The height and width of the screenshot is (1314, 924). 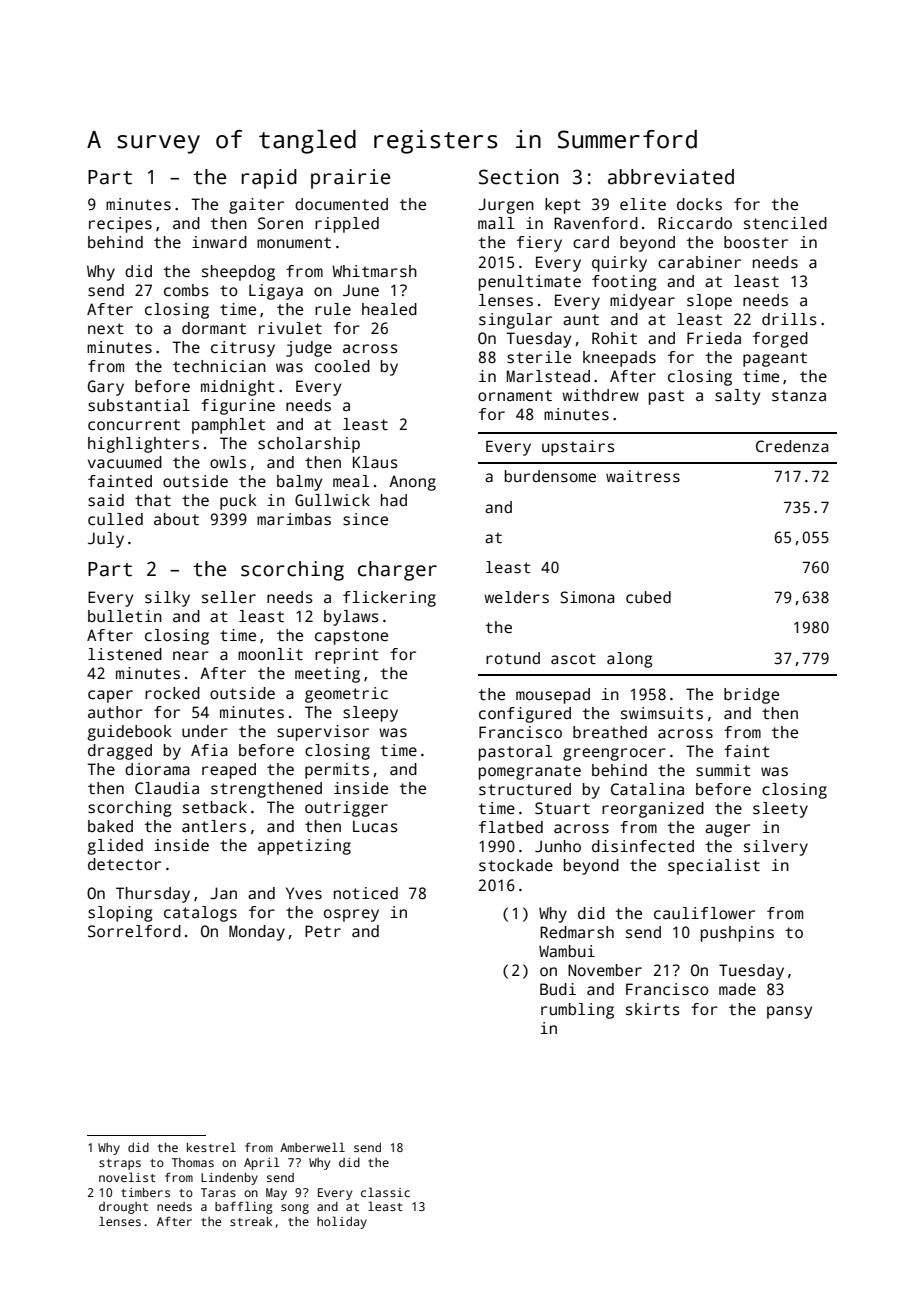 I want to click on drought, so click(x=123, y=1208).
